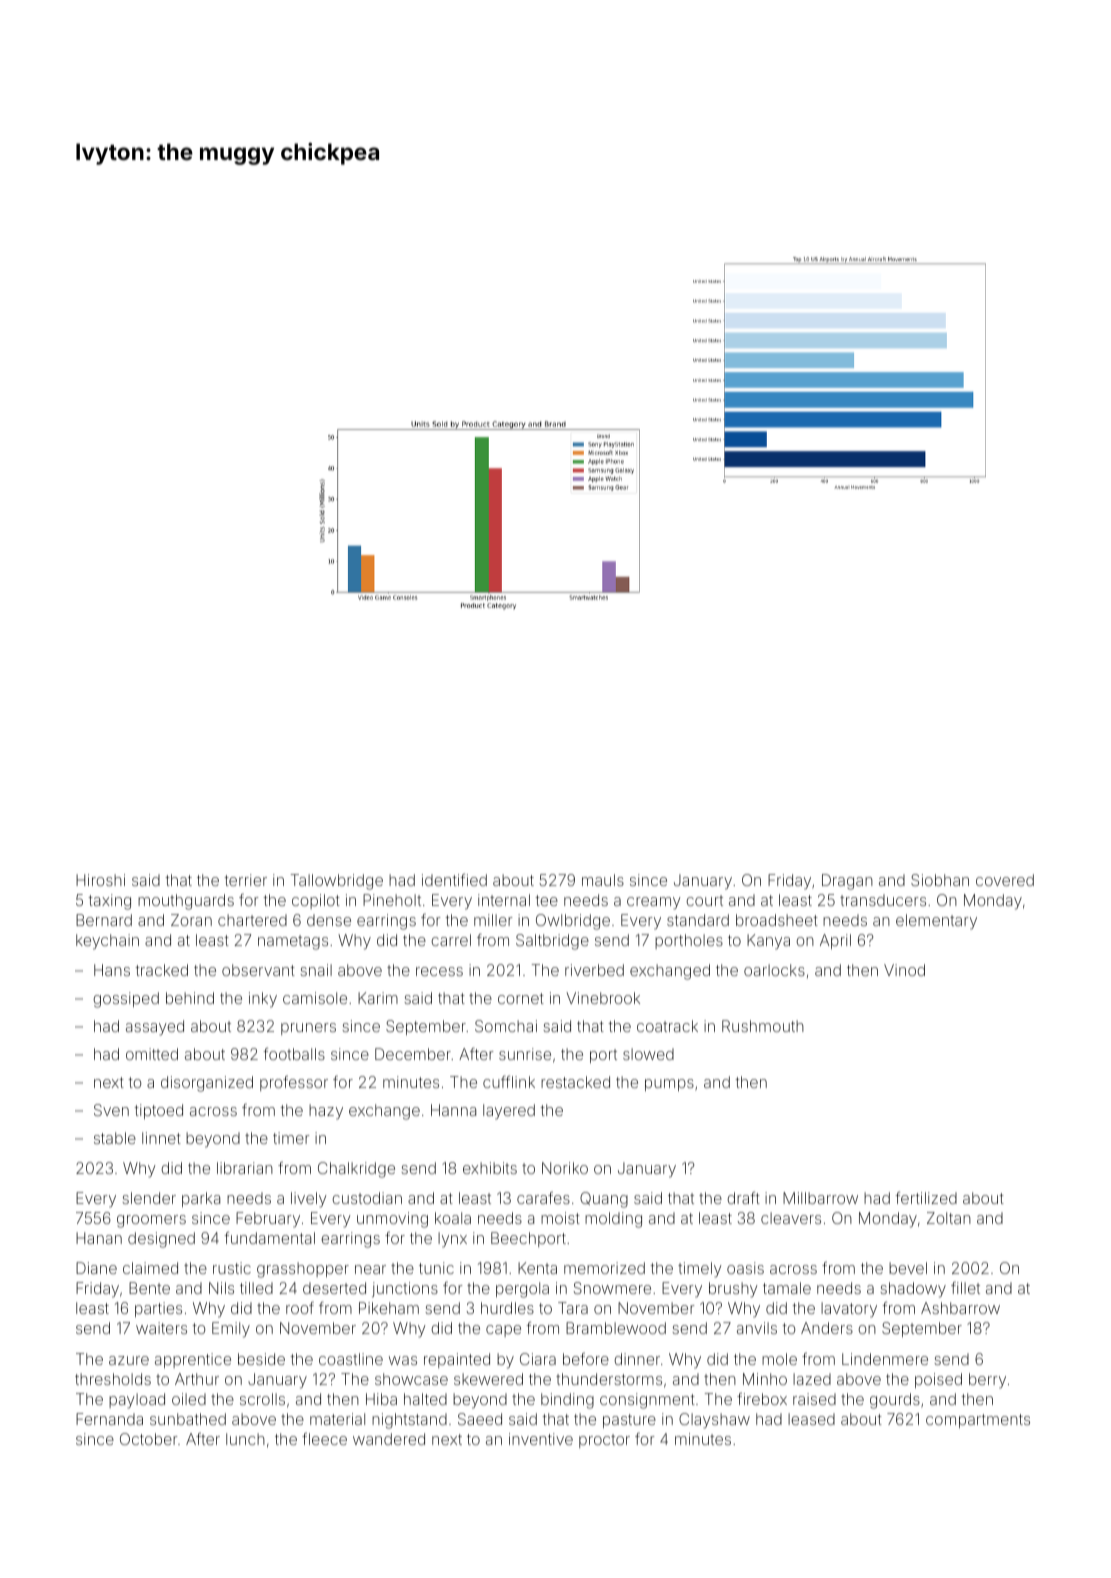 This document has height=1578, width=1111. I want to click on Rushmouth, so click(763, 1026).
